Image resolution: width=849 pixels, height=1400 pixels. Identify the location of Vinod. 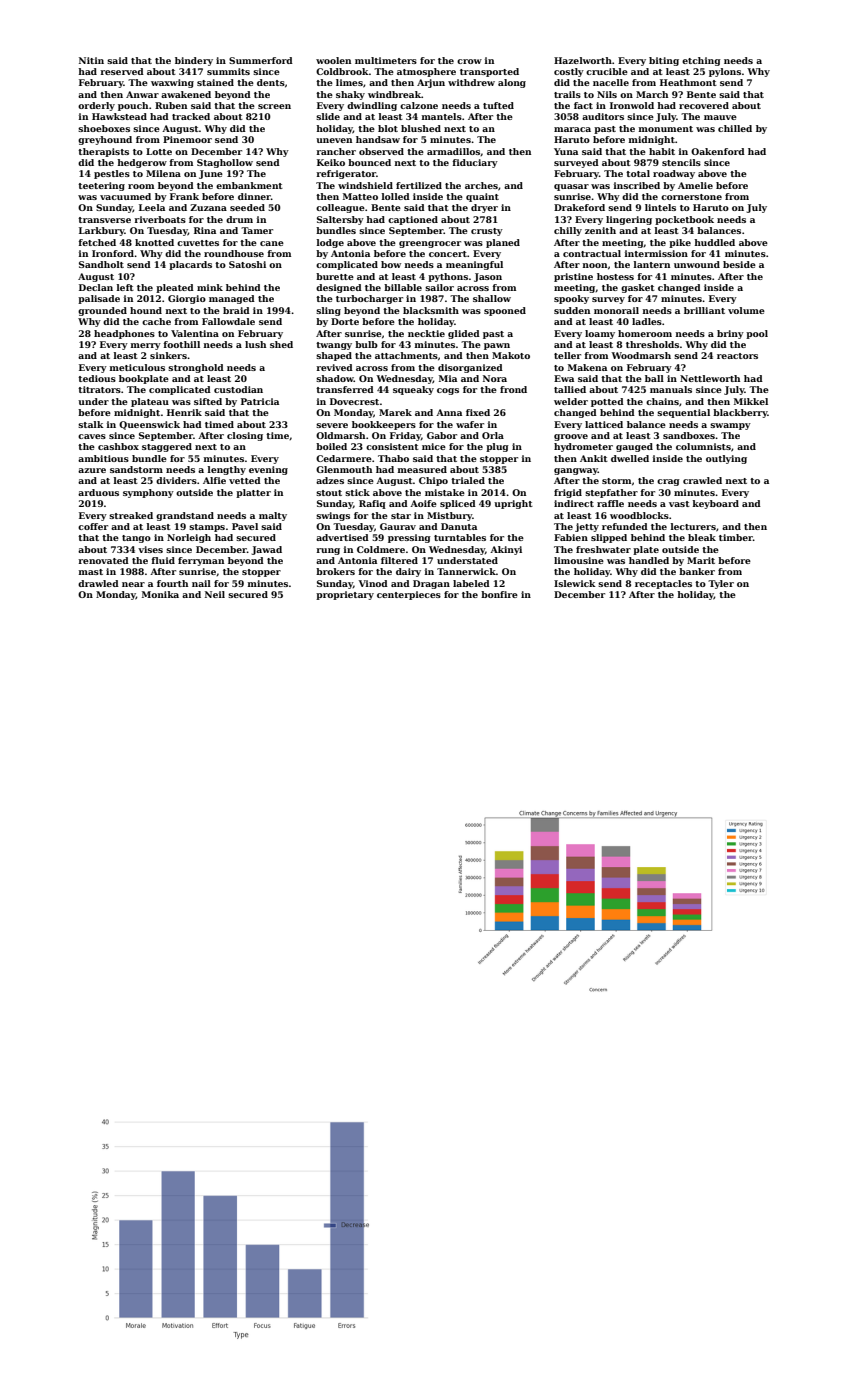
(373, 583).
